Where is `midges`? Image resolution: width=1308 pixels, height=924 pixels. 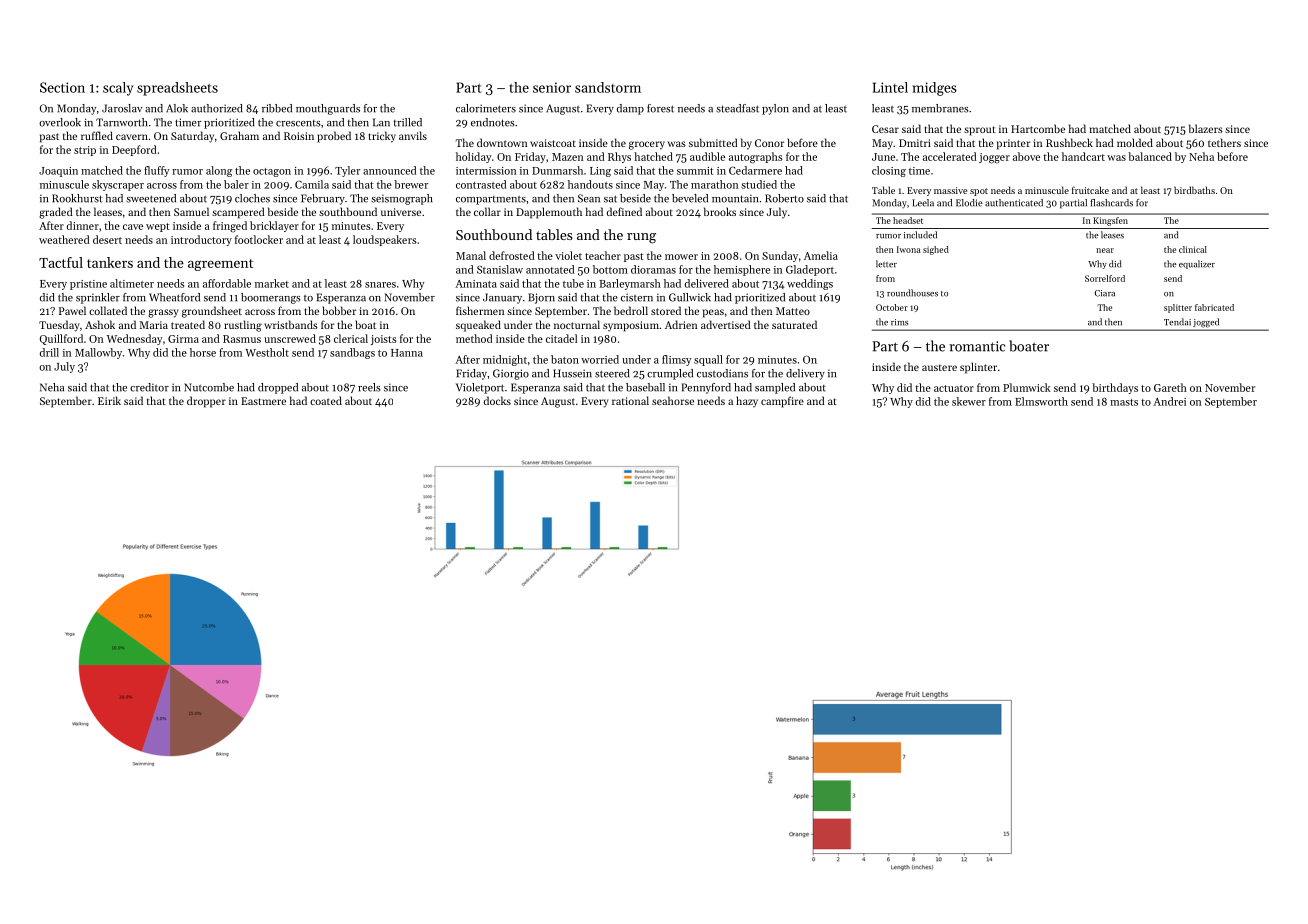 midges is located at coordinates (935, 89).
